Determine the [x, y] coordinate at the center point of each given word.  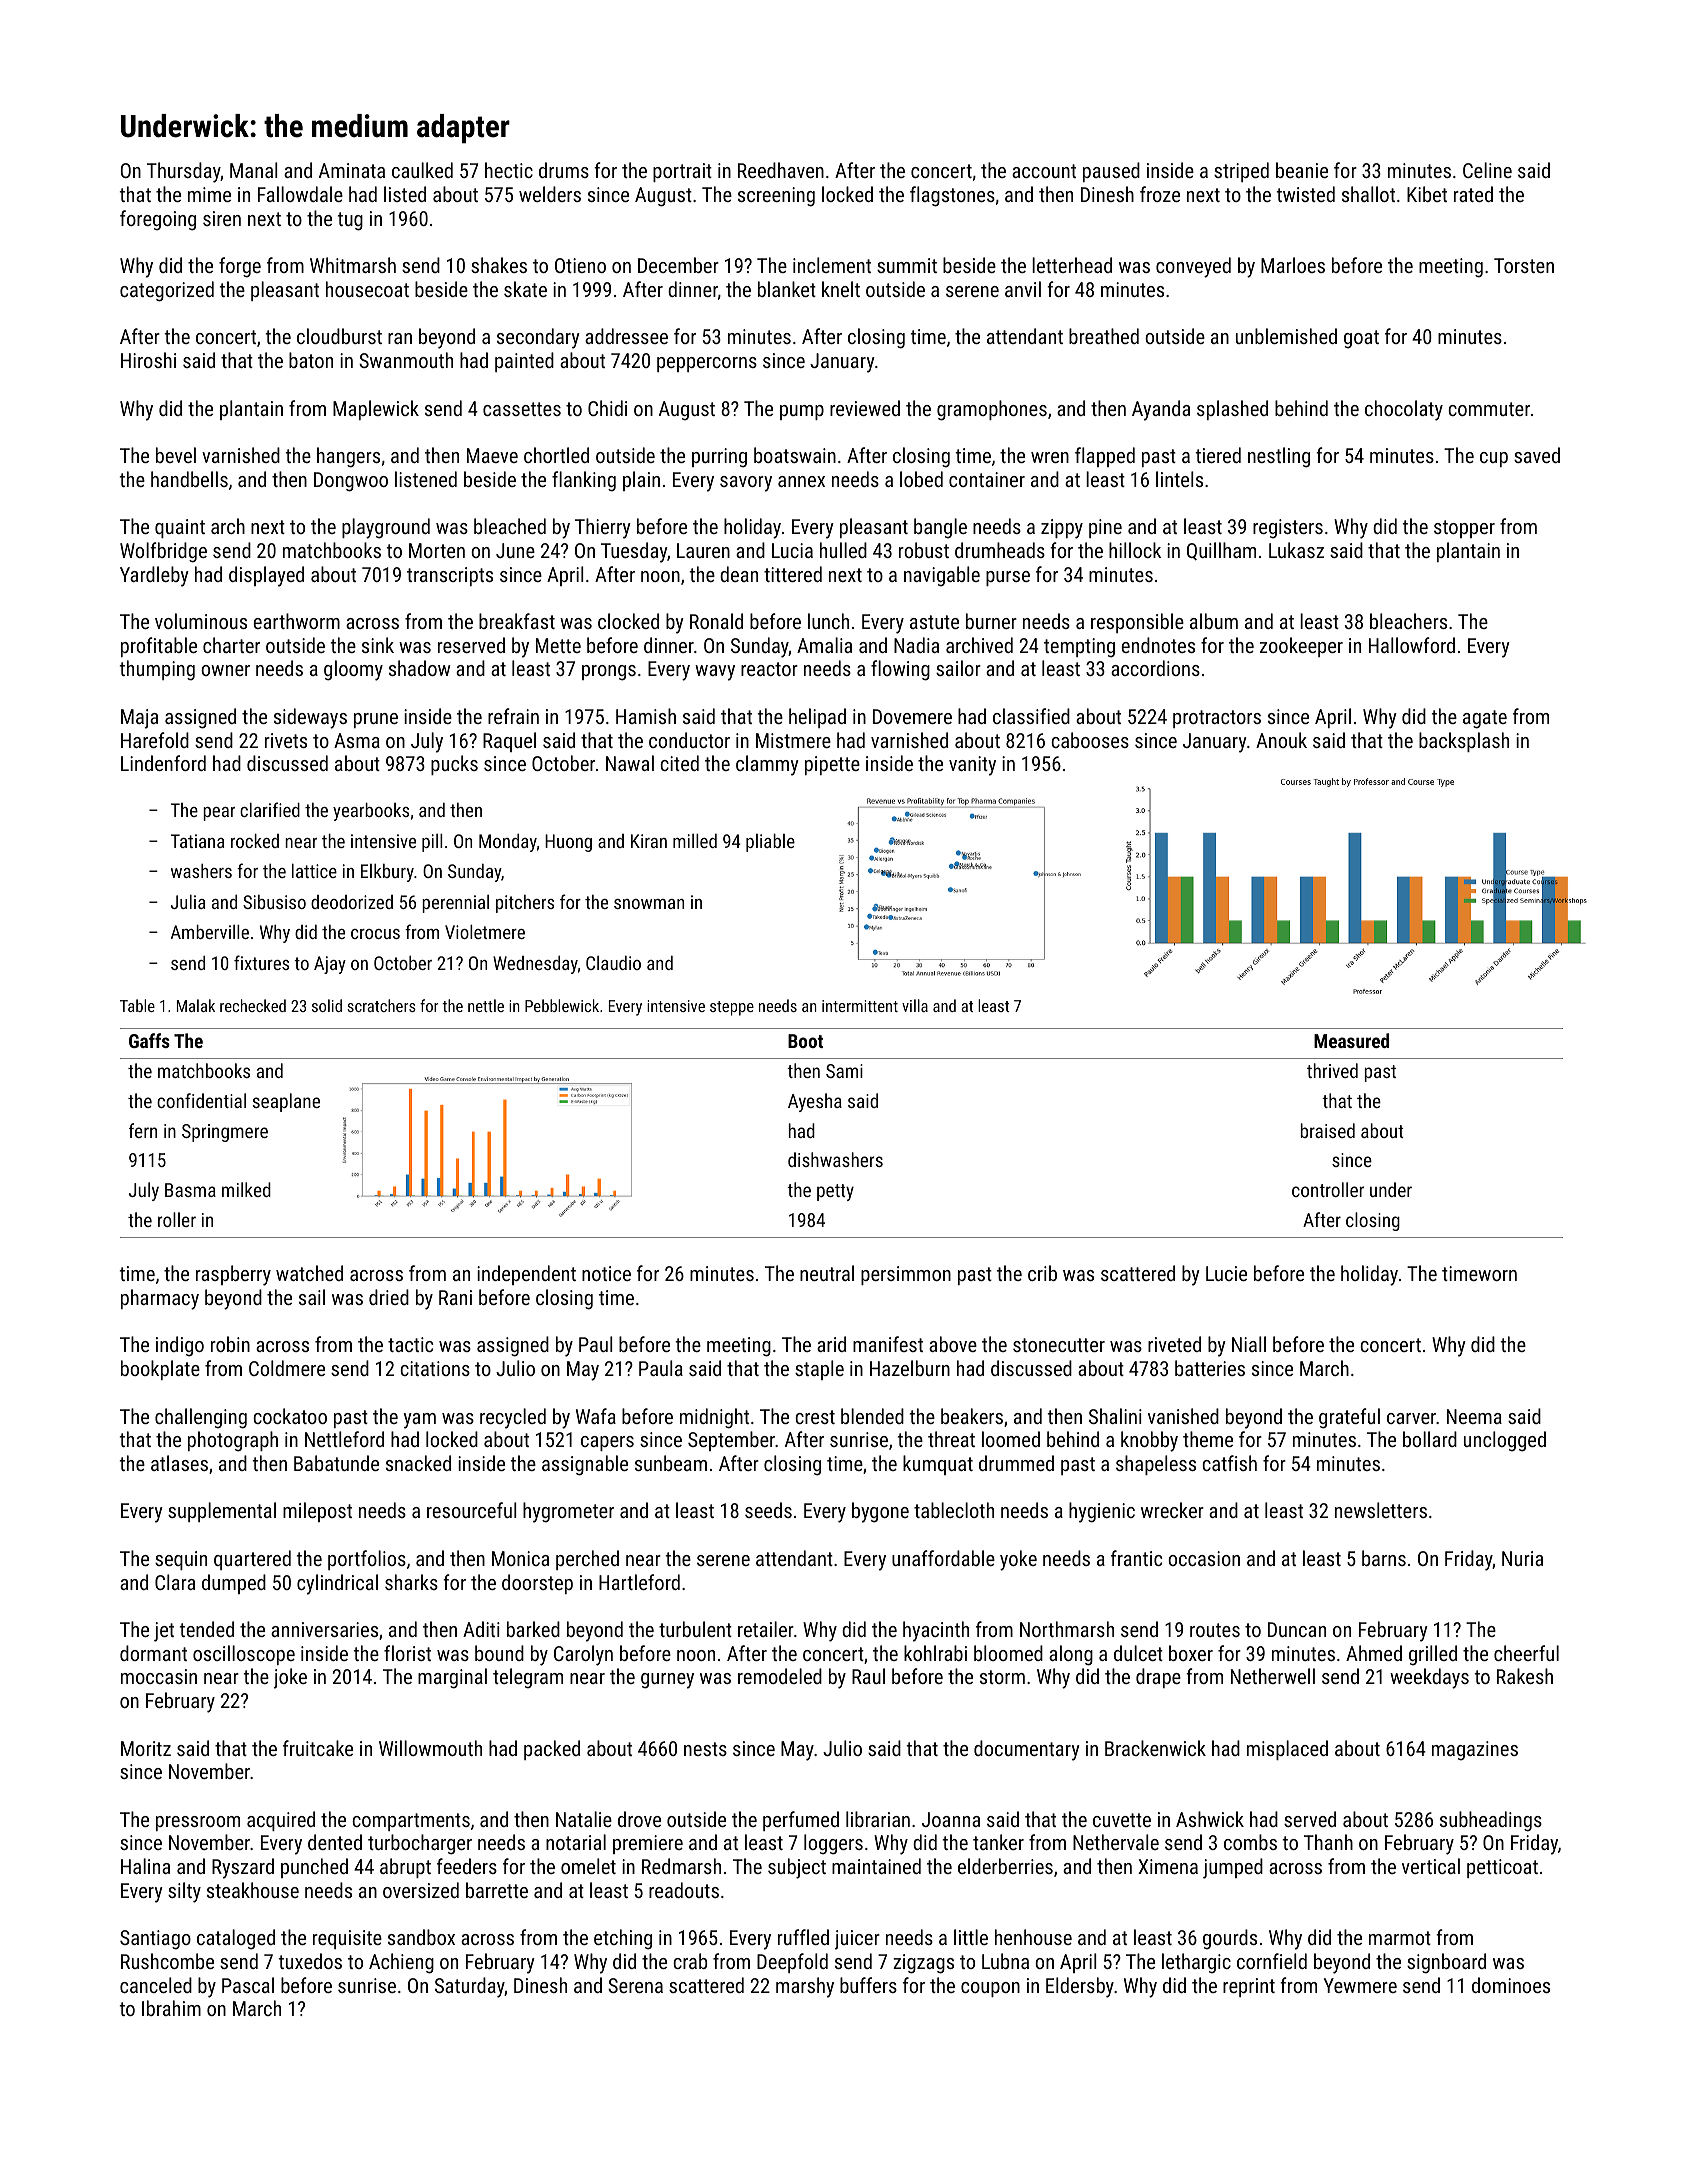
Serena [635, 1985]
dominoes [1511, 1985]
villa [915, 1005]
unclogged [1505, 1441]
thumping [157, 670]
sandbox [421, 1937]
